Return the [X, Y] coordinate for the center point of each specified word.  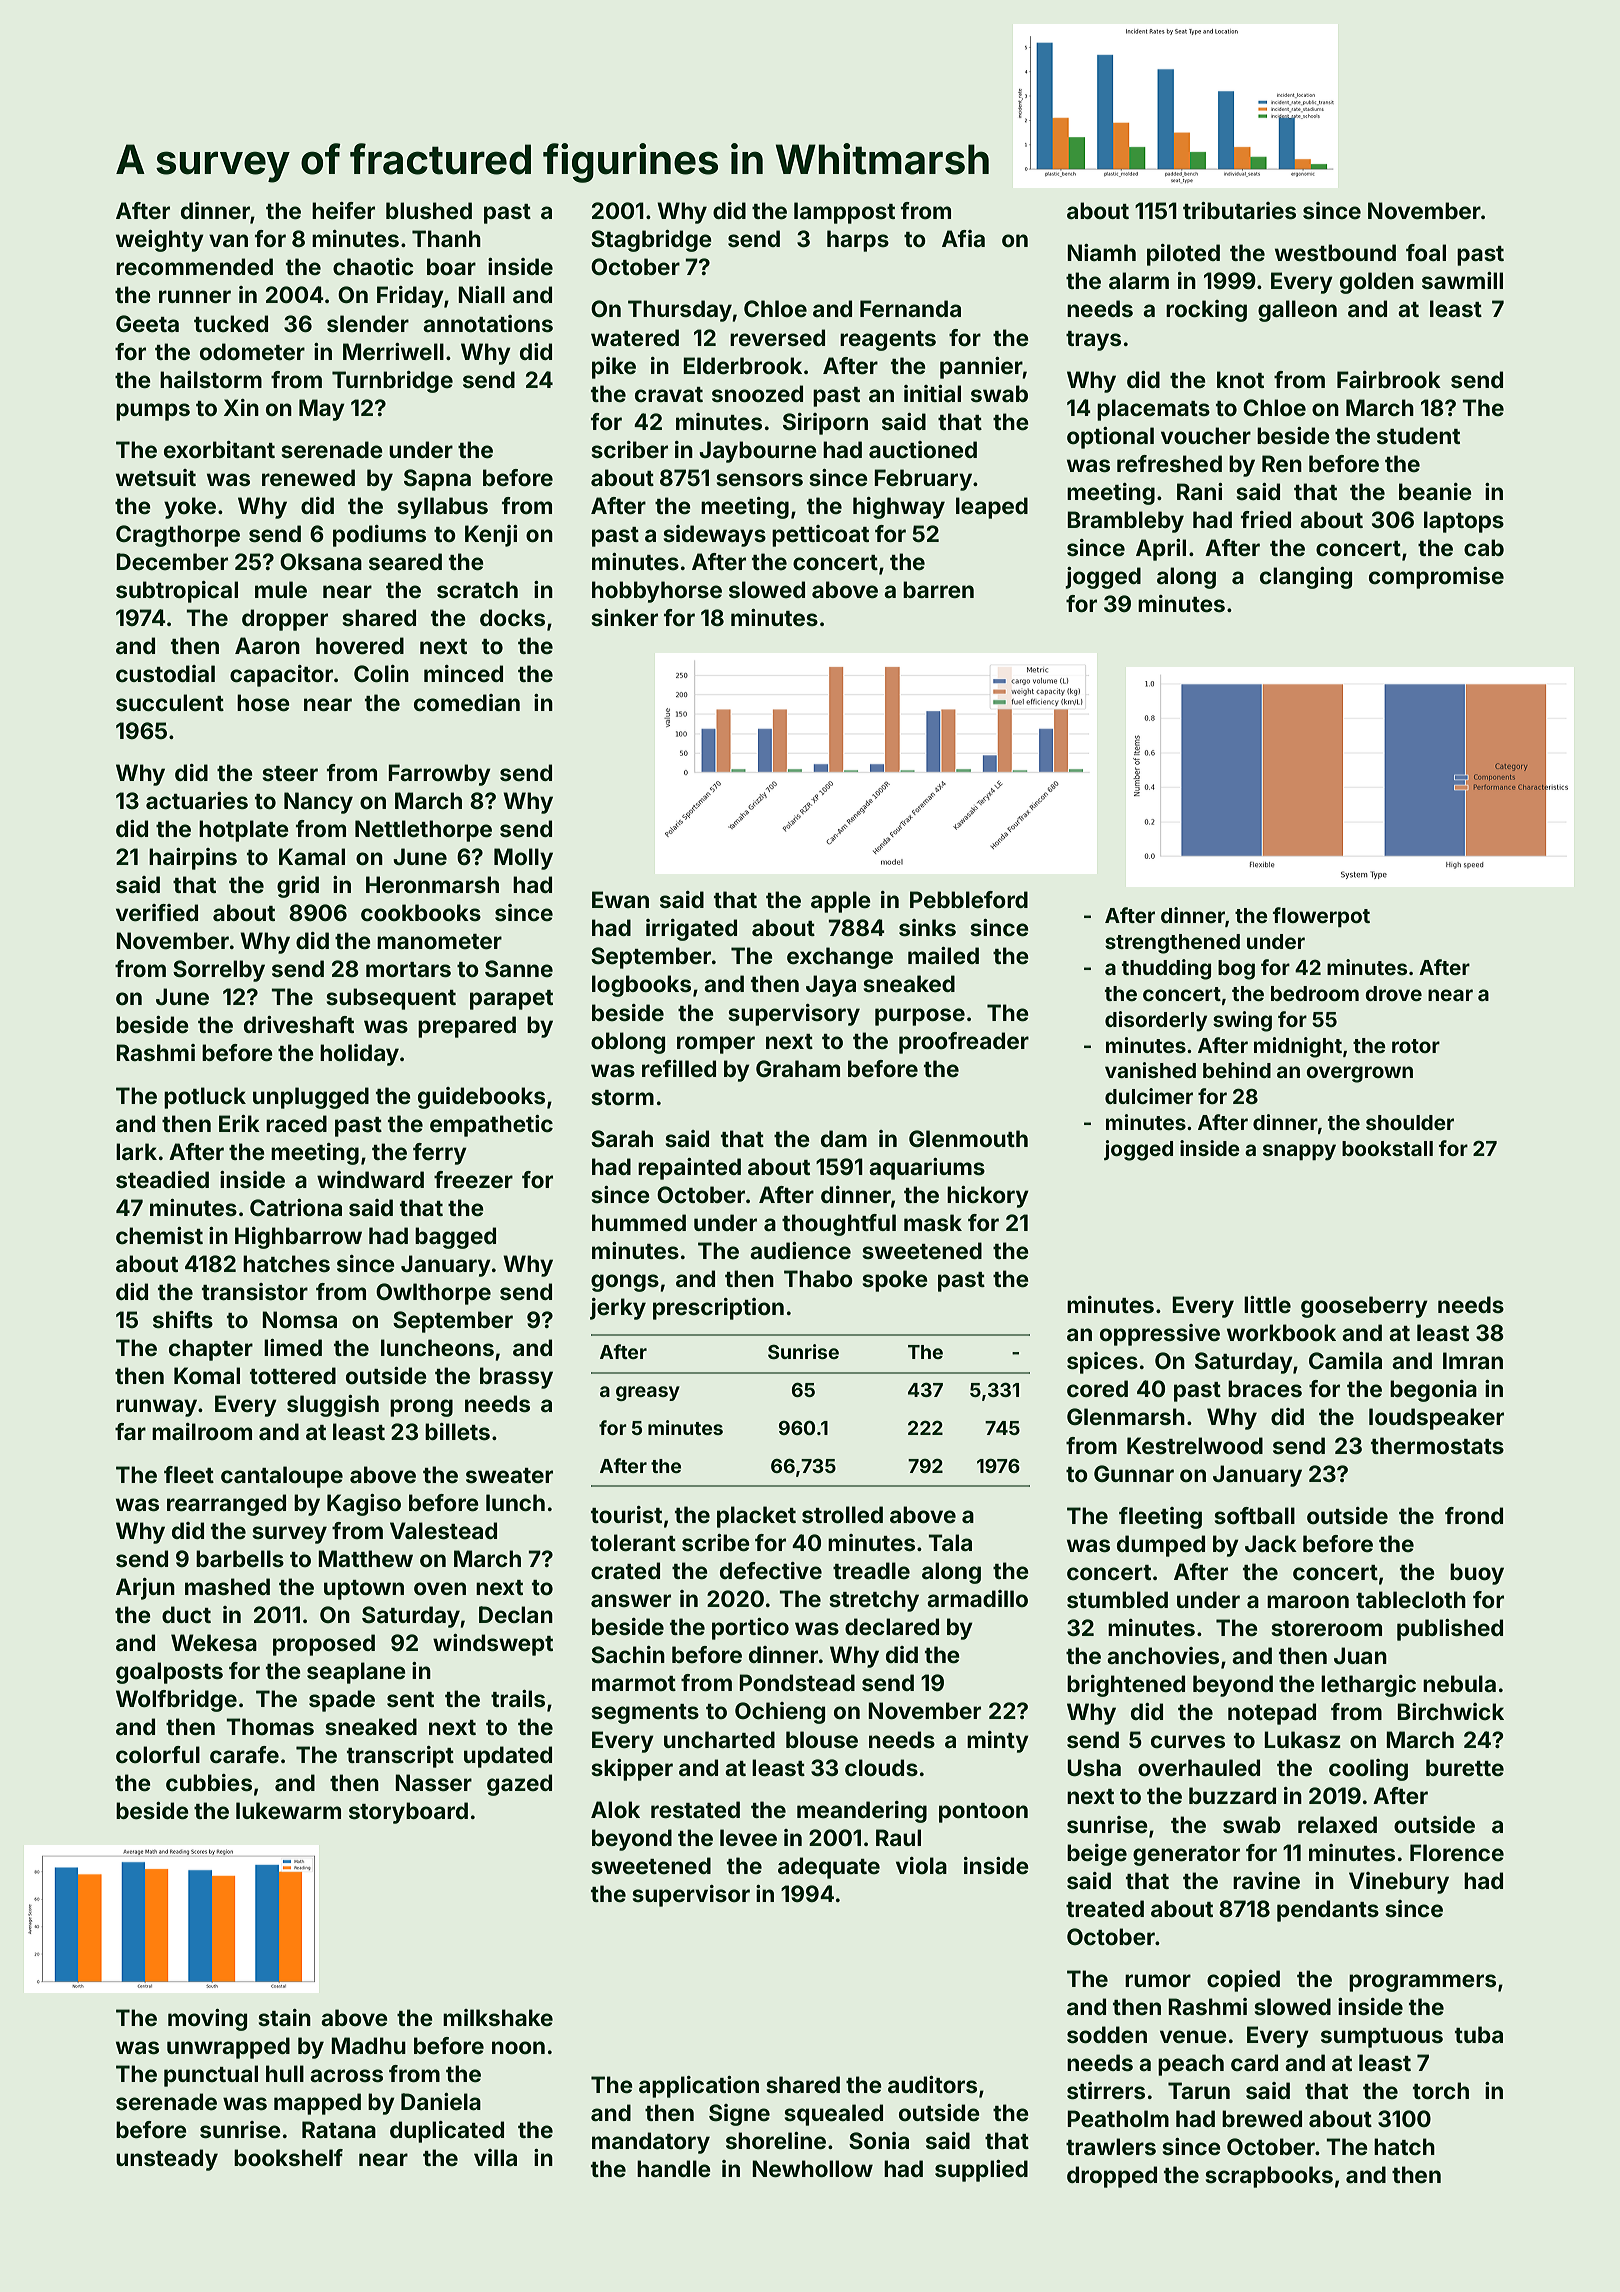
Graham [798, 1068]
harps [858, 241]
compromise [1436, 578]
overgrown [1359, 1074]
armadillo [977, 1598]
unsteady [167, 2160]
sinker [624, 617]
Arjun [145, 1589]
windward [370, 1179]
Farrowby [439, 775]
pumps [153, 412]
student [1418, 435]
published [1450, 1630]
